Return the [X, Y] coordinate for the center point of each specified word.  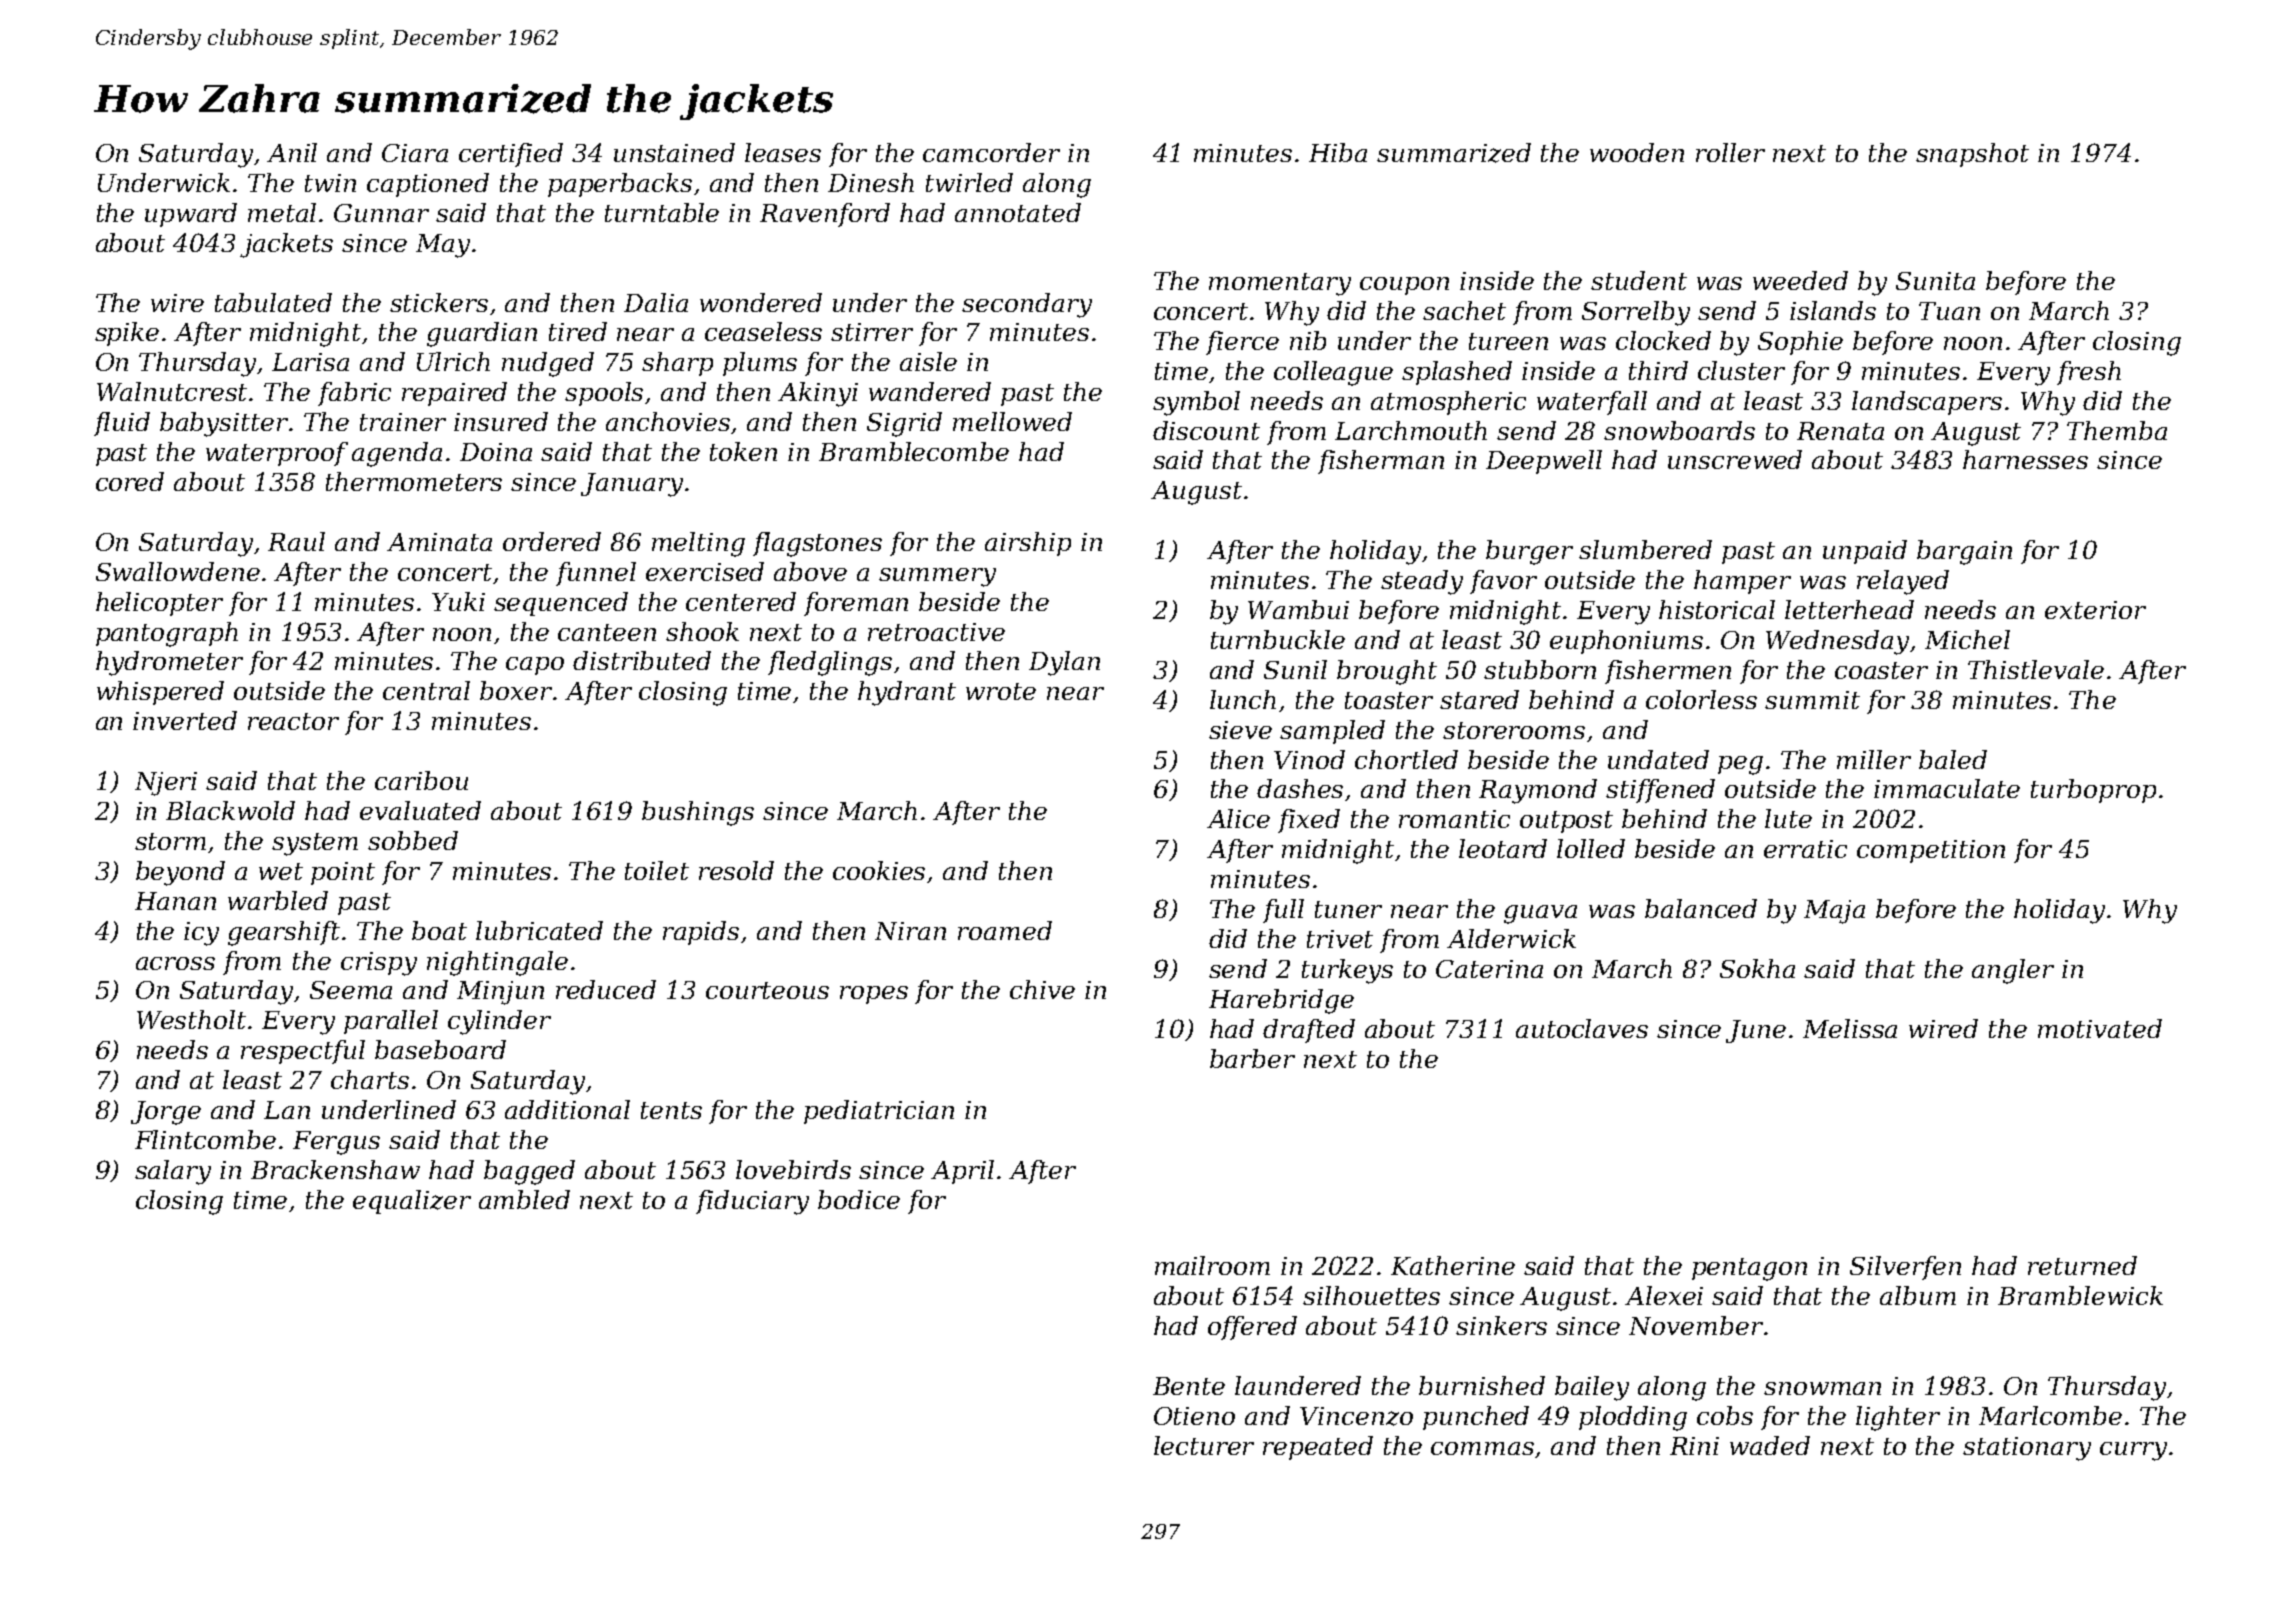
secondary [1027, 305]
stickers [439, 302]
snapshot [1972, 155]
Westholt [191, 1019]
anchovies [668, 421]
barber [1252, 1058]
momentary [1280, 284]
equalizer [412, 1202]
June [1756, 1031]
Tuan [1949, 311]
